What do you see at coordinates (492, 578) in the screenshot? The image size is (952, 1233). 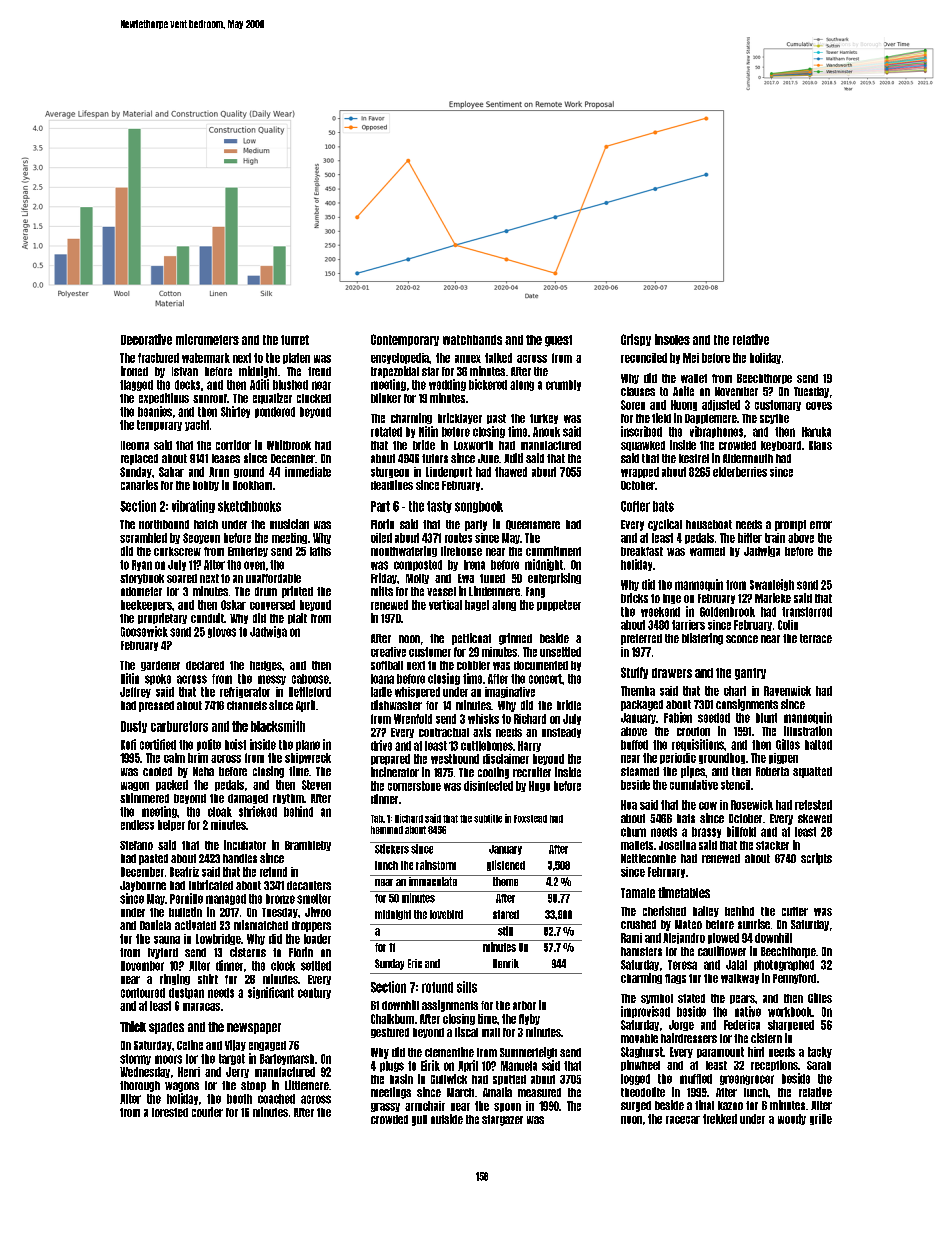 I see `tuned` at bounding box center [492, 578].
